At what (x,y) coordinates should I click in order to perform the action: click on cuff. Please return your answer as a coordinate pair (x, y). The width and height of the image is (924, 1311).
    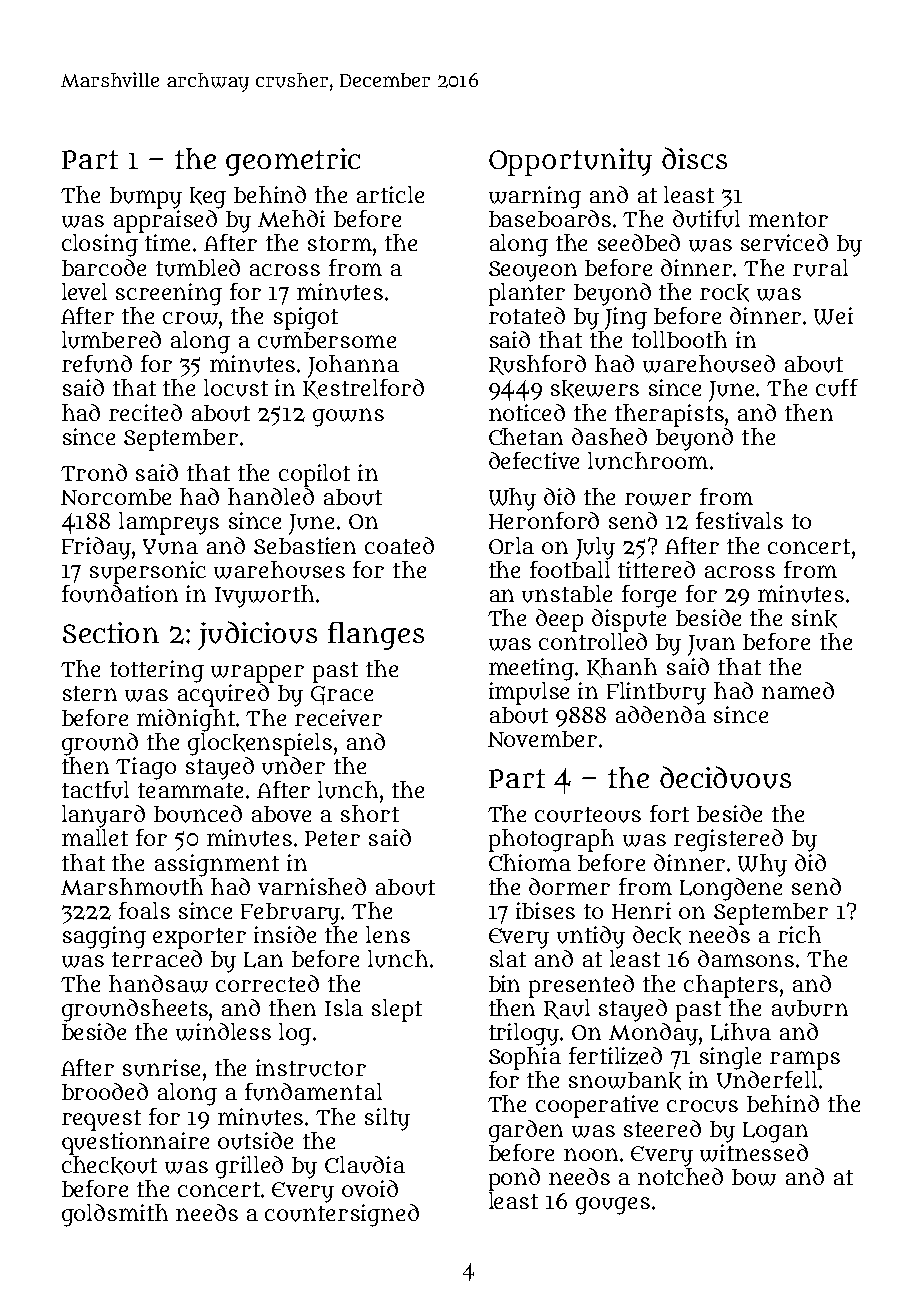
    Looking at the image, I should click on (837, 388).
